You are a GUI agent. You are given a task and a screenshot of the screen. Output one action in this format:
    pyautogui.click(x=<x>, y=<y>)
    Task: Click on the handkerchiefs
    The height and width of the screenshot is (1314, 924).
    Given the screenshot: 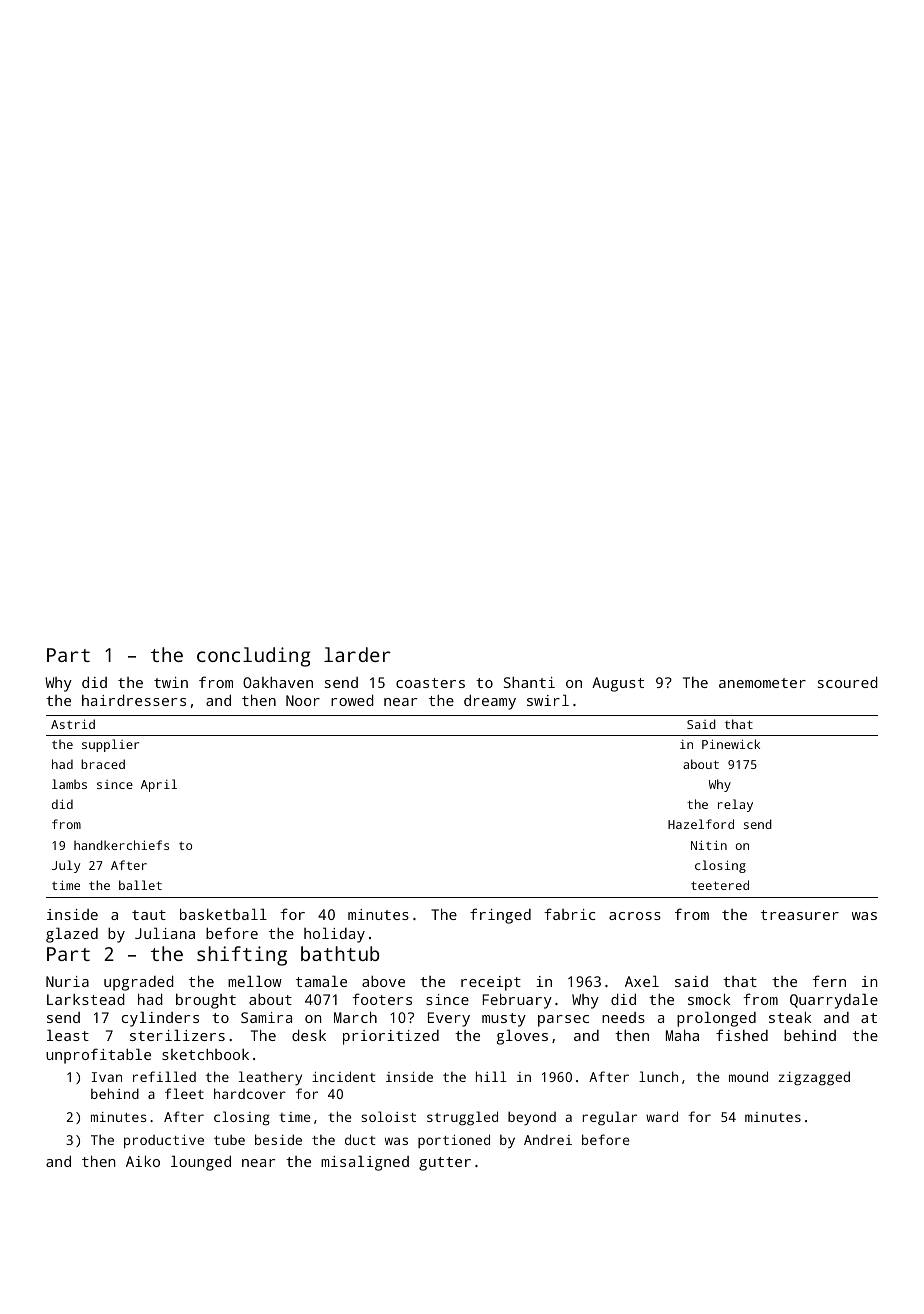 What is the action you would take?
    pyautogui.click(x=121, y=845)
